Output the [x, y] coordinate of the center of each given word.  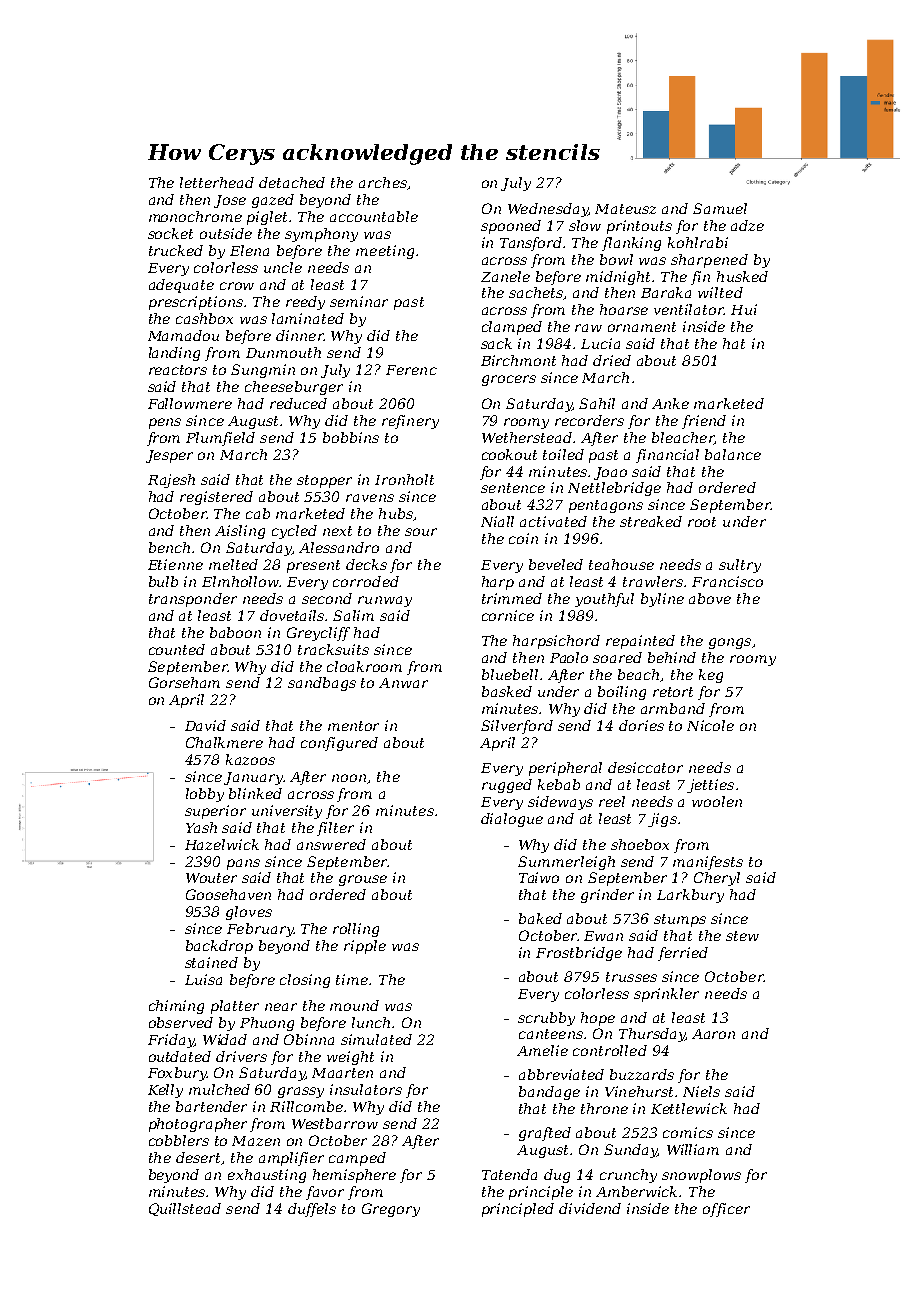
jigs [662, 820]
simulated [376, 1039]
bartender [211, 1106]
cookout [509, 454]
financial [667, 456]
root [702, 522]
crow [237, 286]
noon [349, 778]
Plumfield [220, 439]
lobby [205, 795]
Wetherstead [527, 437]
